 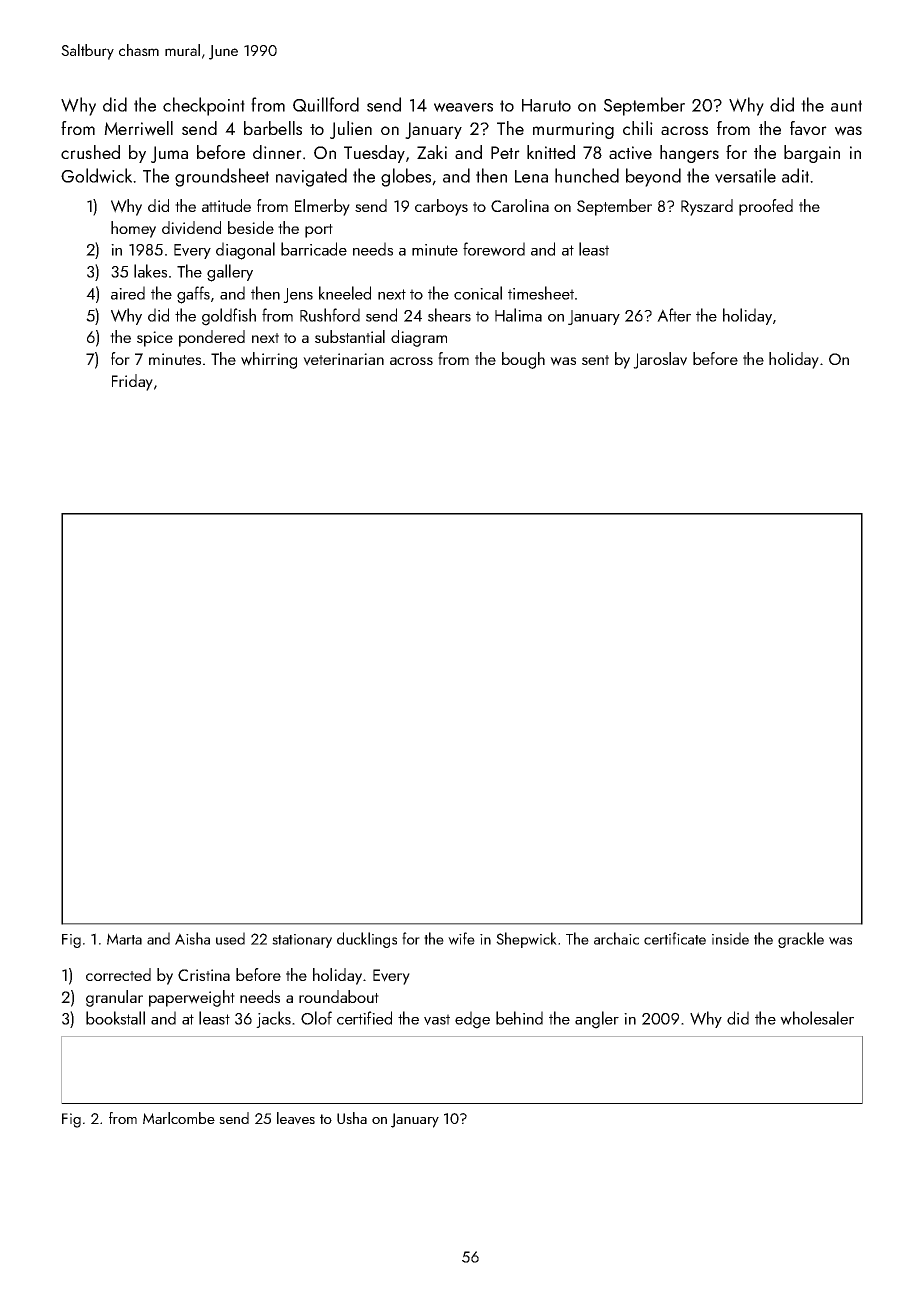 I want to click on pondered, so click(x=212, y=338).
